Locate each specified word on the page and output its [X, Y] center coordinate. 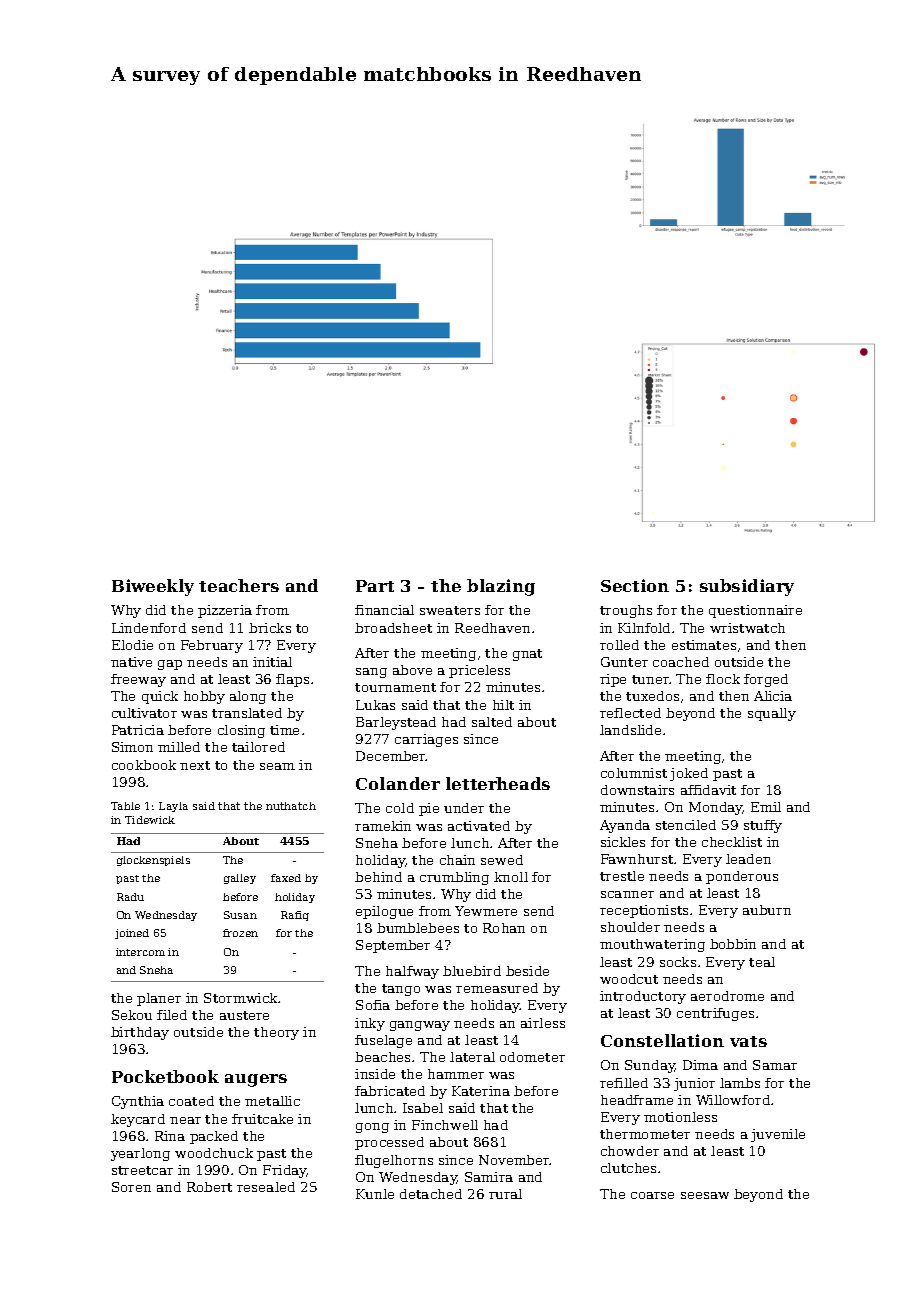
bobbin [733, 944]
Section [635, 585]
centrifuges [715, 1014]
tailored [258, 747]
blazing [501, 587]
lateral [472, 1057]
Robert [209, 1187]
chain [457, 860]
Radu [130, 897]
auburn [767, 910]
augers [256, 1080]
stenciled [686, 825]
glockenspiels [153, 861]
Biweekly [153, 587]
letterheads [498, 783]
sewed [502, 860]
